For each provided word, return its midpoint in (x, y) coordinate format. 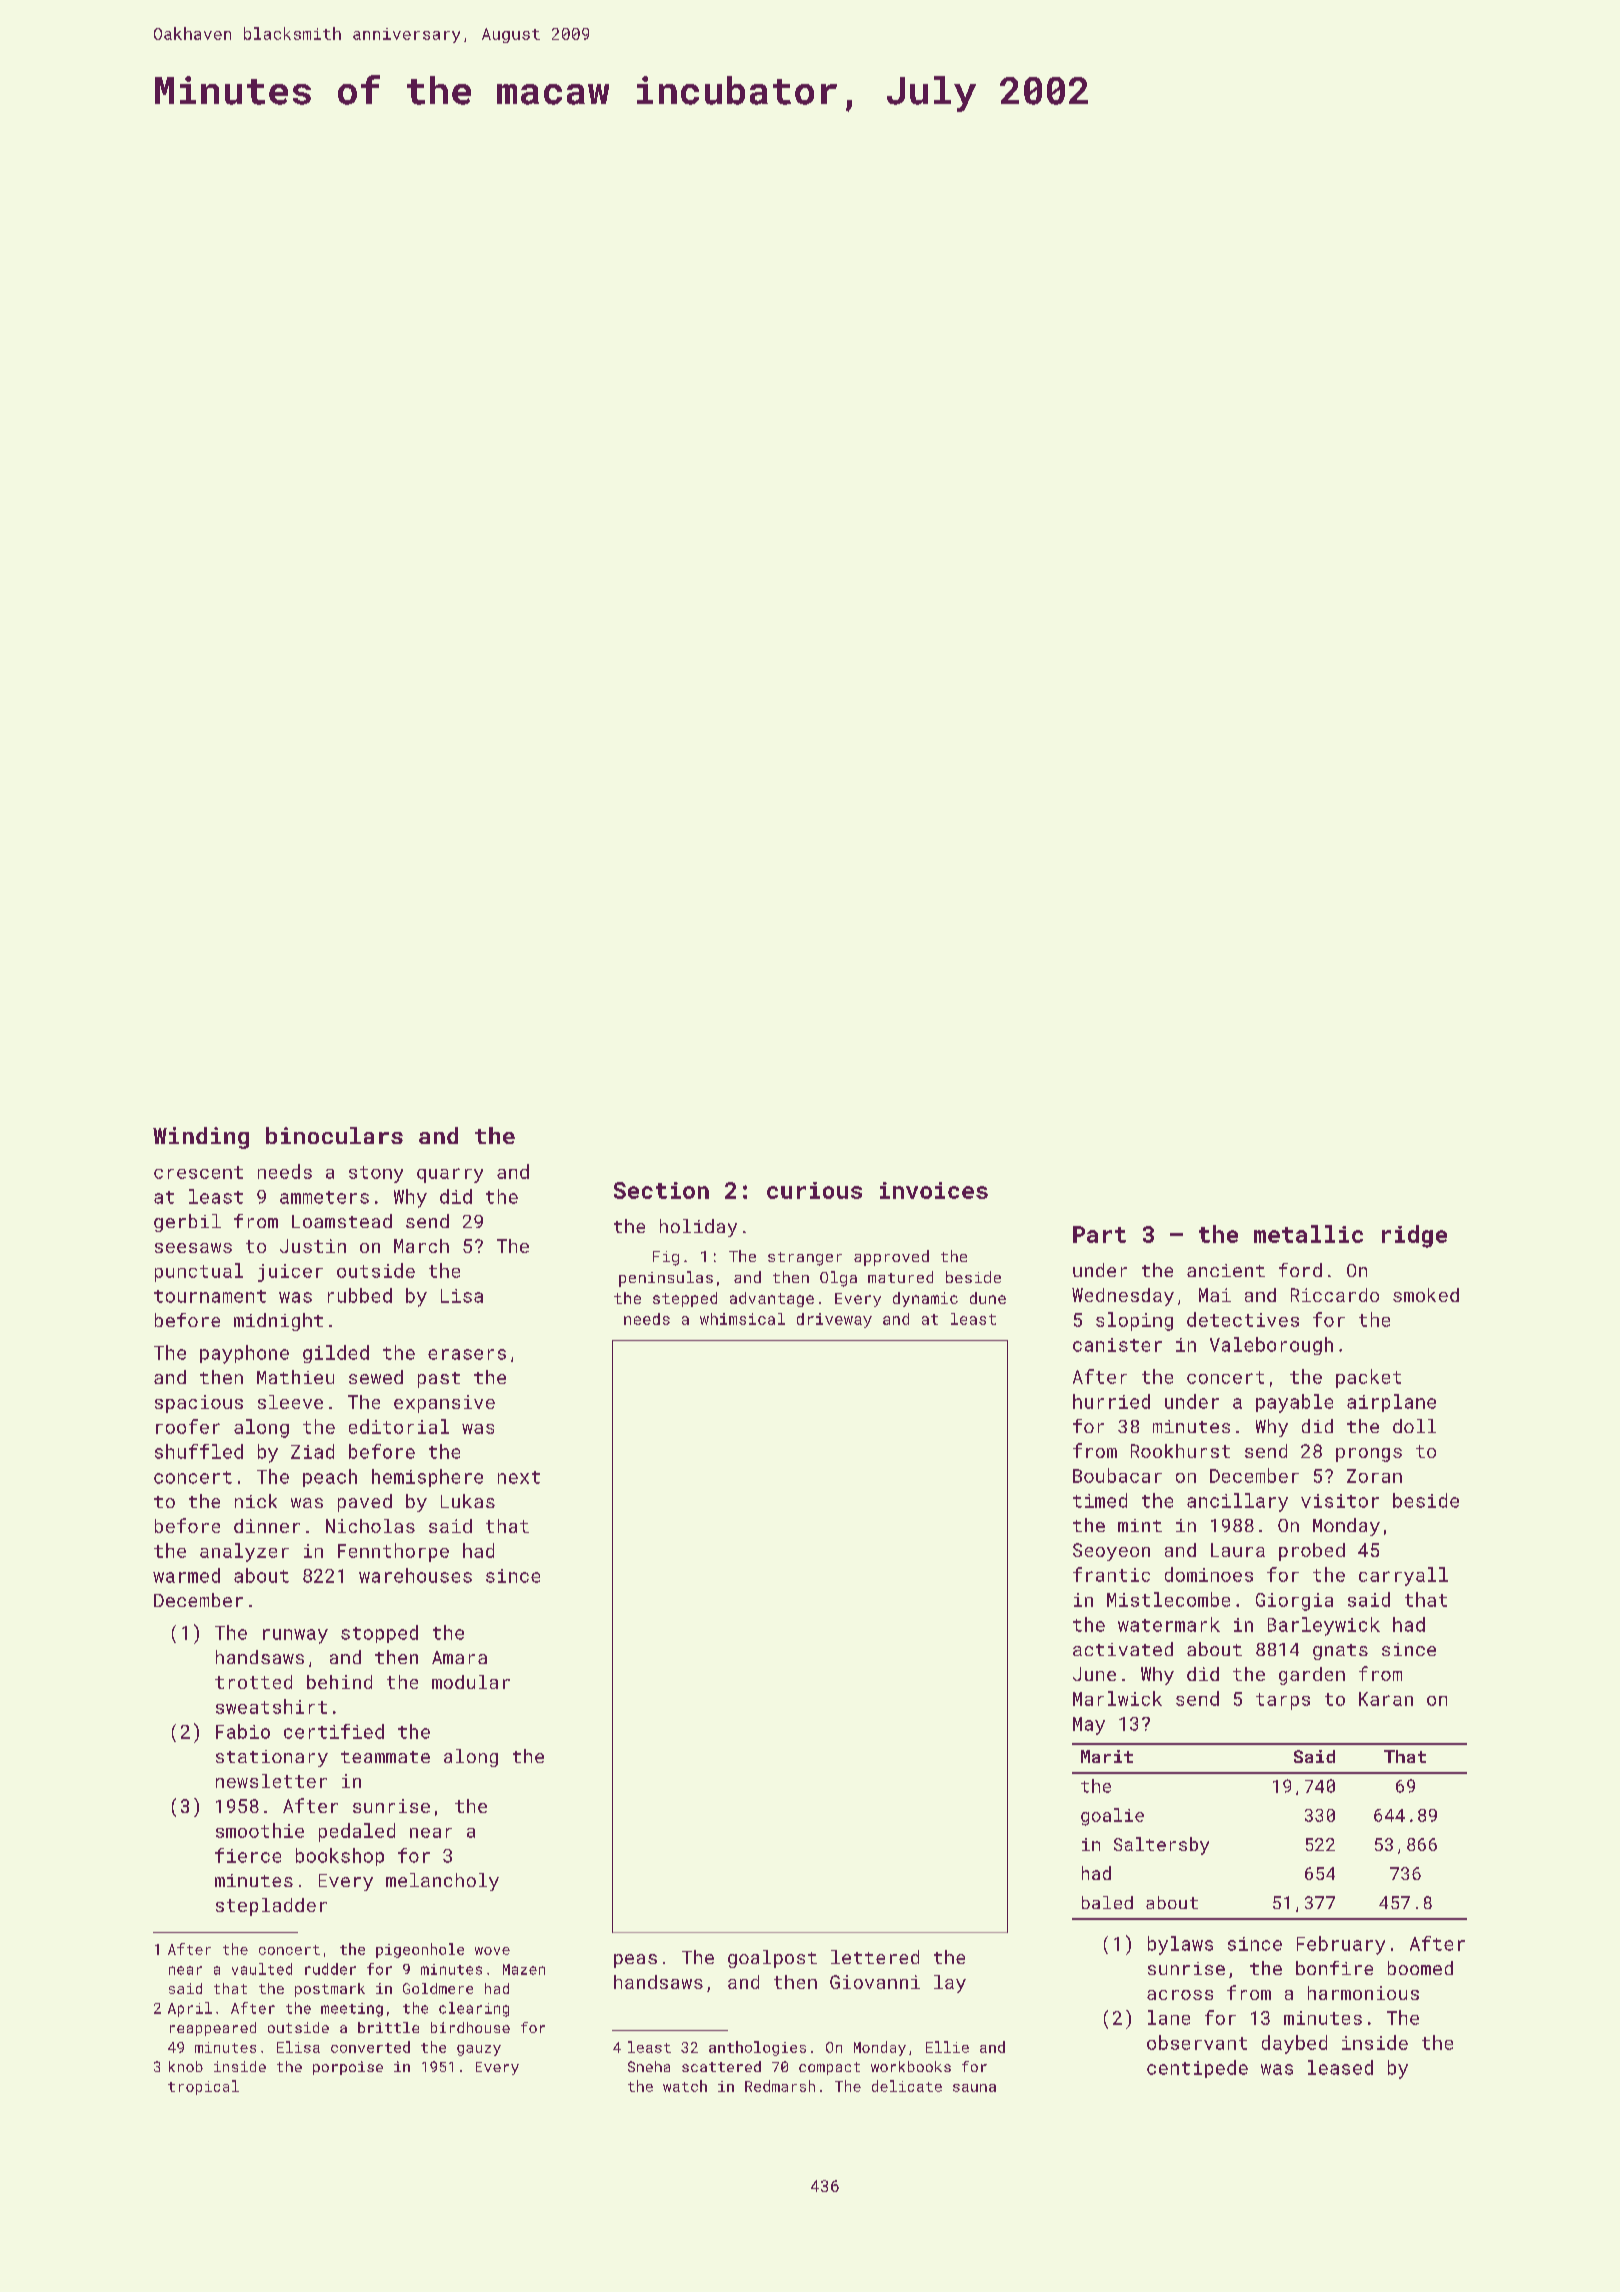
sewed (376, 1377)
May (1089, 1726)
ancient (1226, 1270)
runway (295, 1636)
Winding (201, 1138)
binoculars (334, 1135)
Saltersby (1161, 1846)
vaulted (262, 1969)
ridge (1414, 1236)
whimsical (742, 1319)
